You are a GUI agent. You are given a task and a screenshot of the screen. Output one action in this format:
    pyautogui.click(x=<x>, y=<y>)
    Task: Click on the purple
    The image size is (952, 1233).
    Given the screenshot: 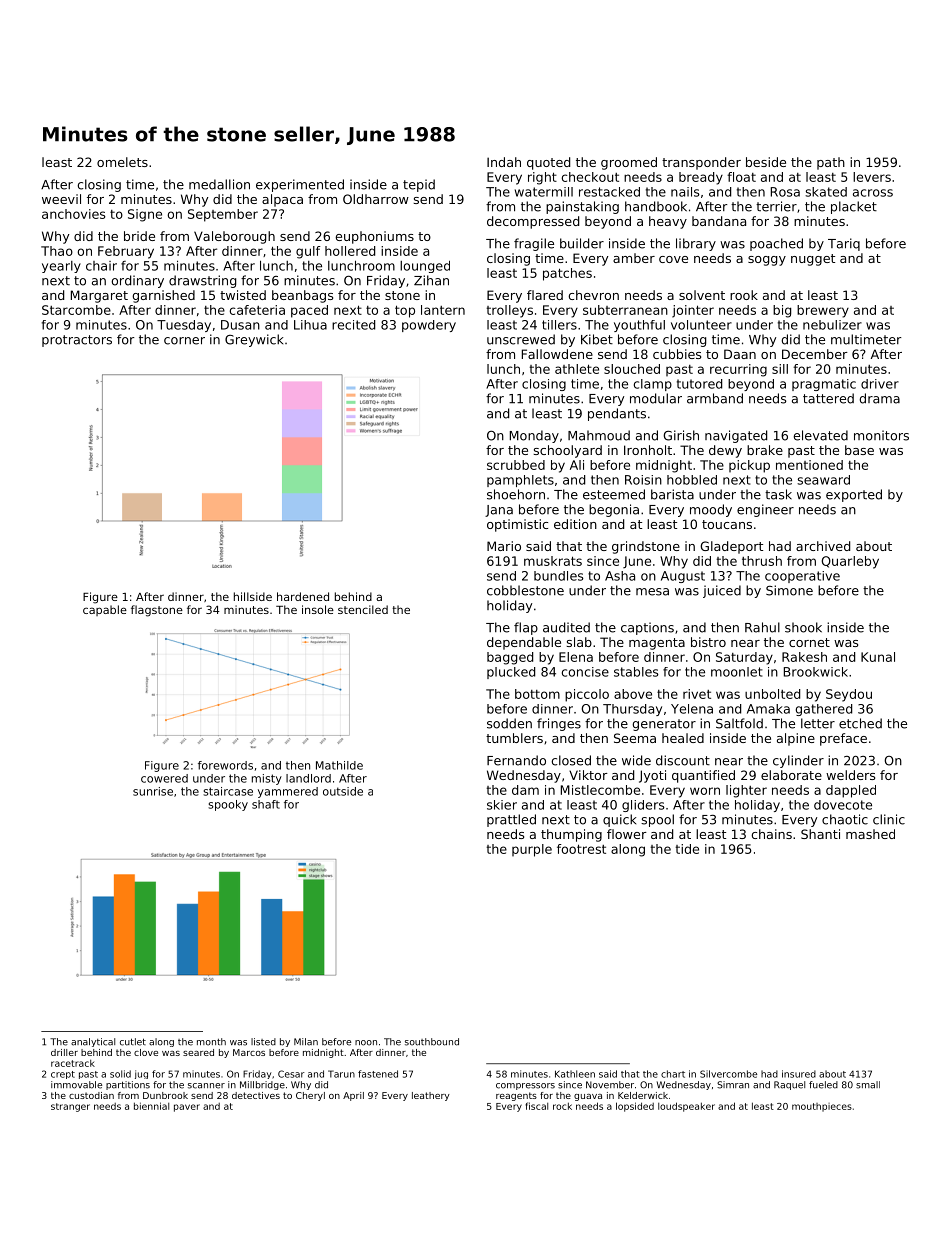 What is the action you would take?
    pyautogui.click(x=532, y=850)
